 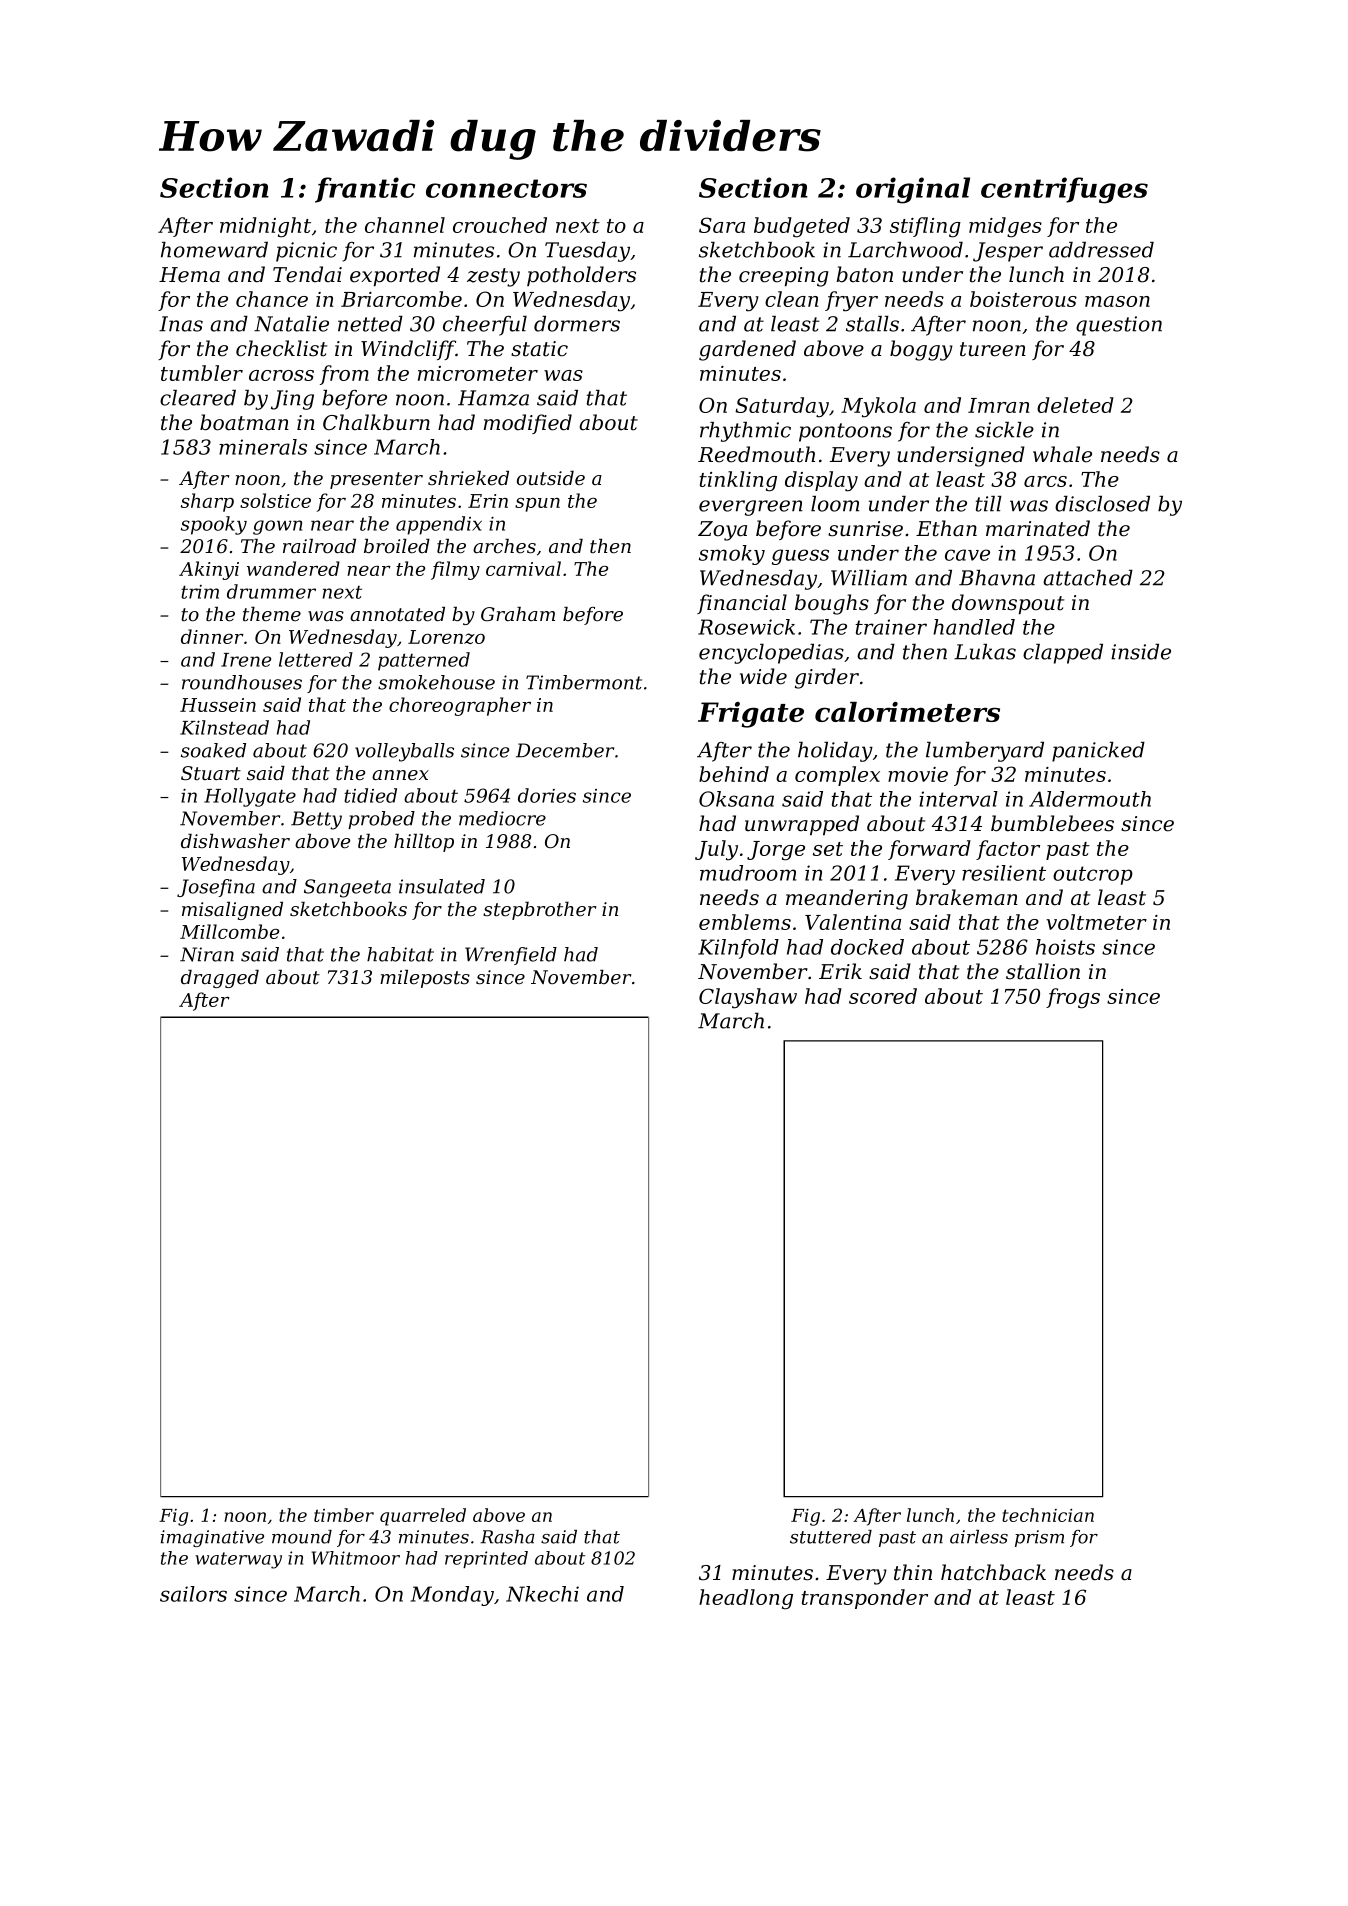 What do you see at coordinates (235, 841) in the page?
I see `dishwasher` at bounding box center [235, 841].
